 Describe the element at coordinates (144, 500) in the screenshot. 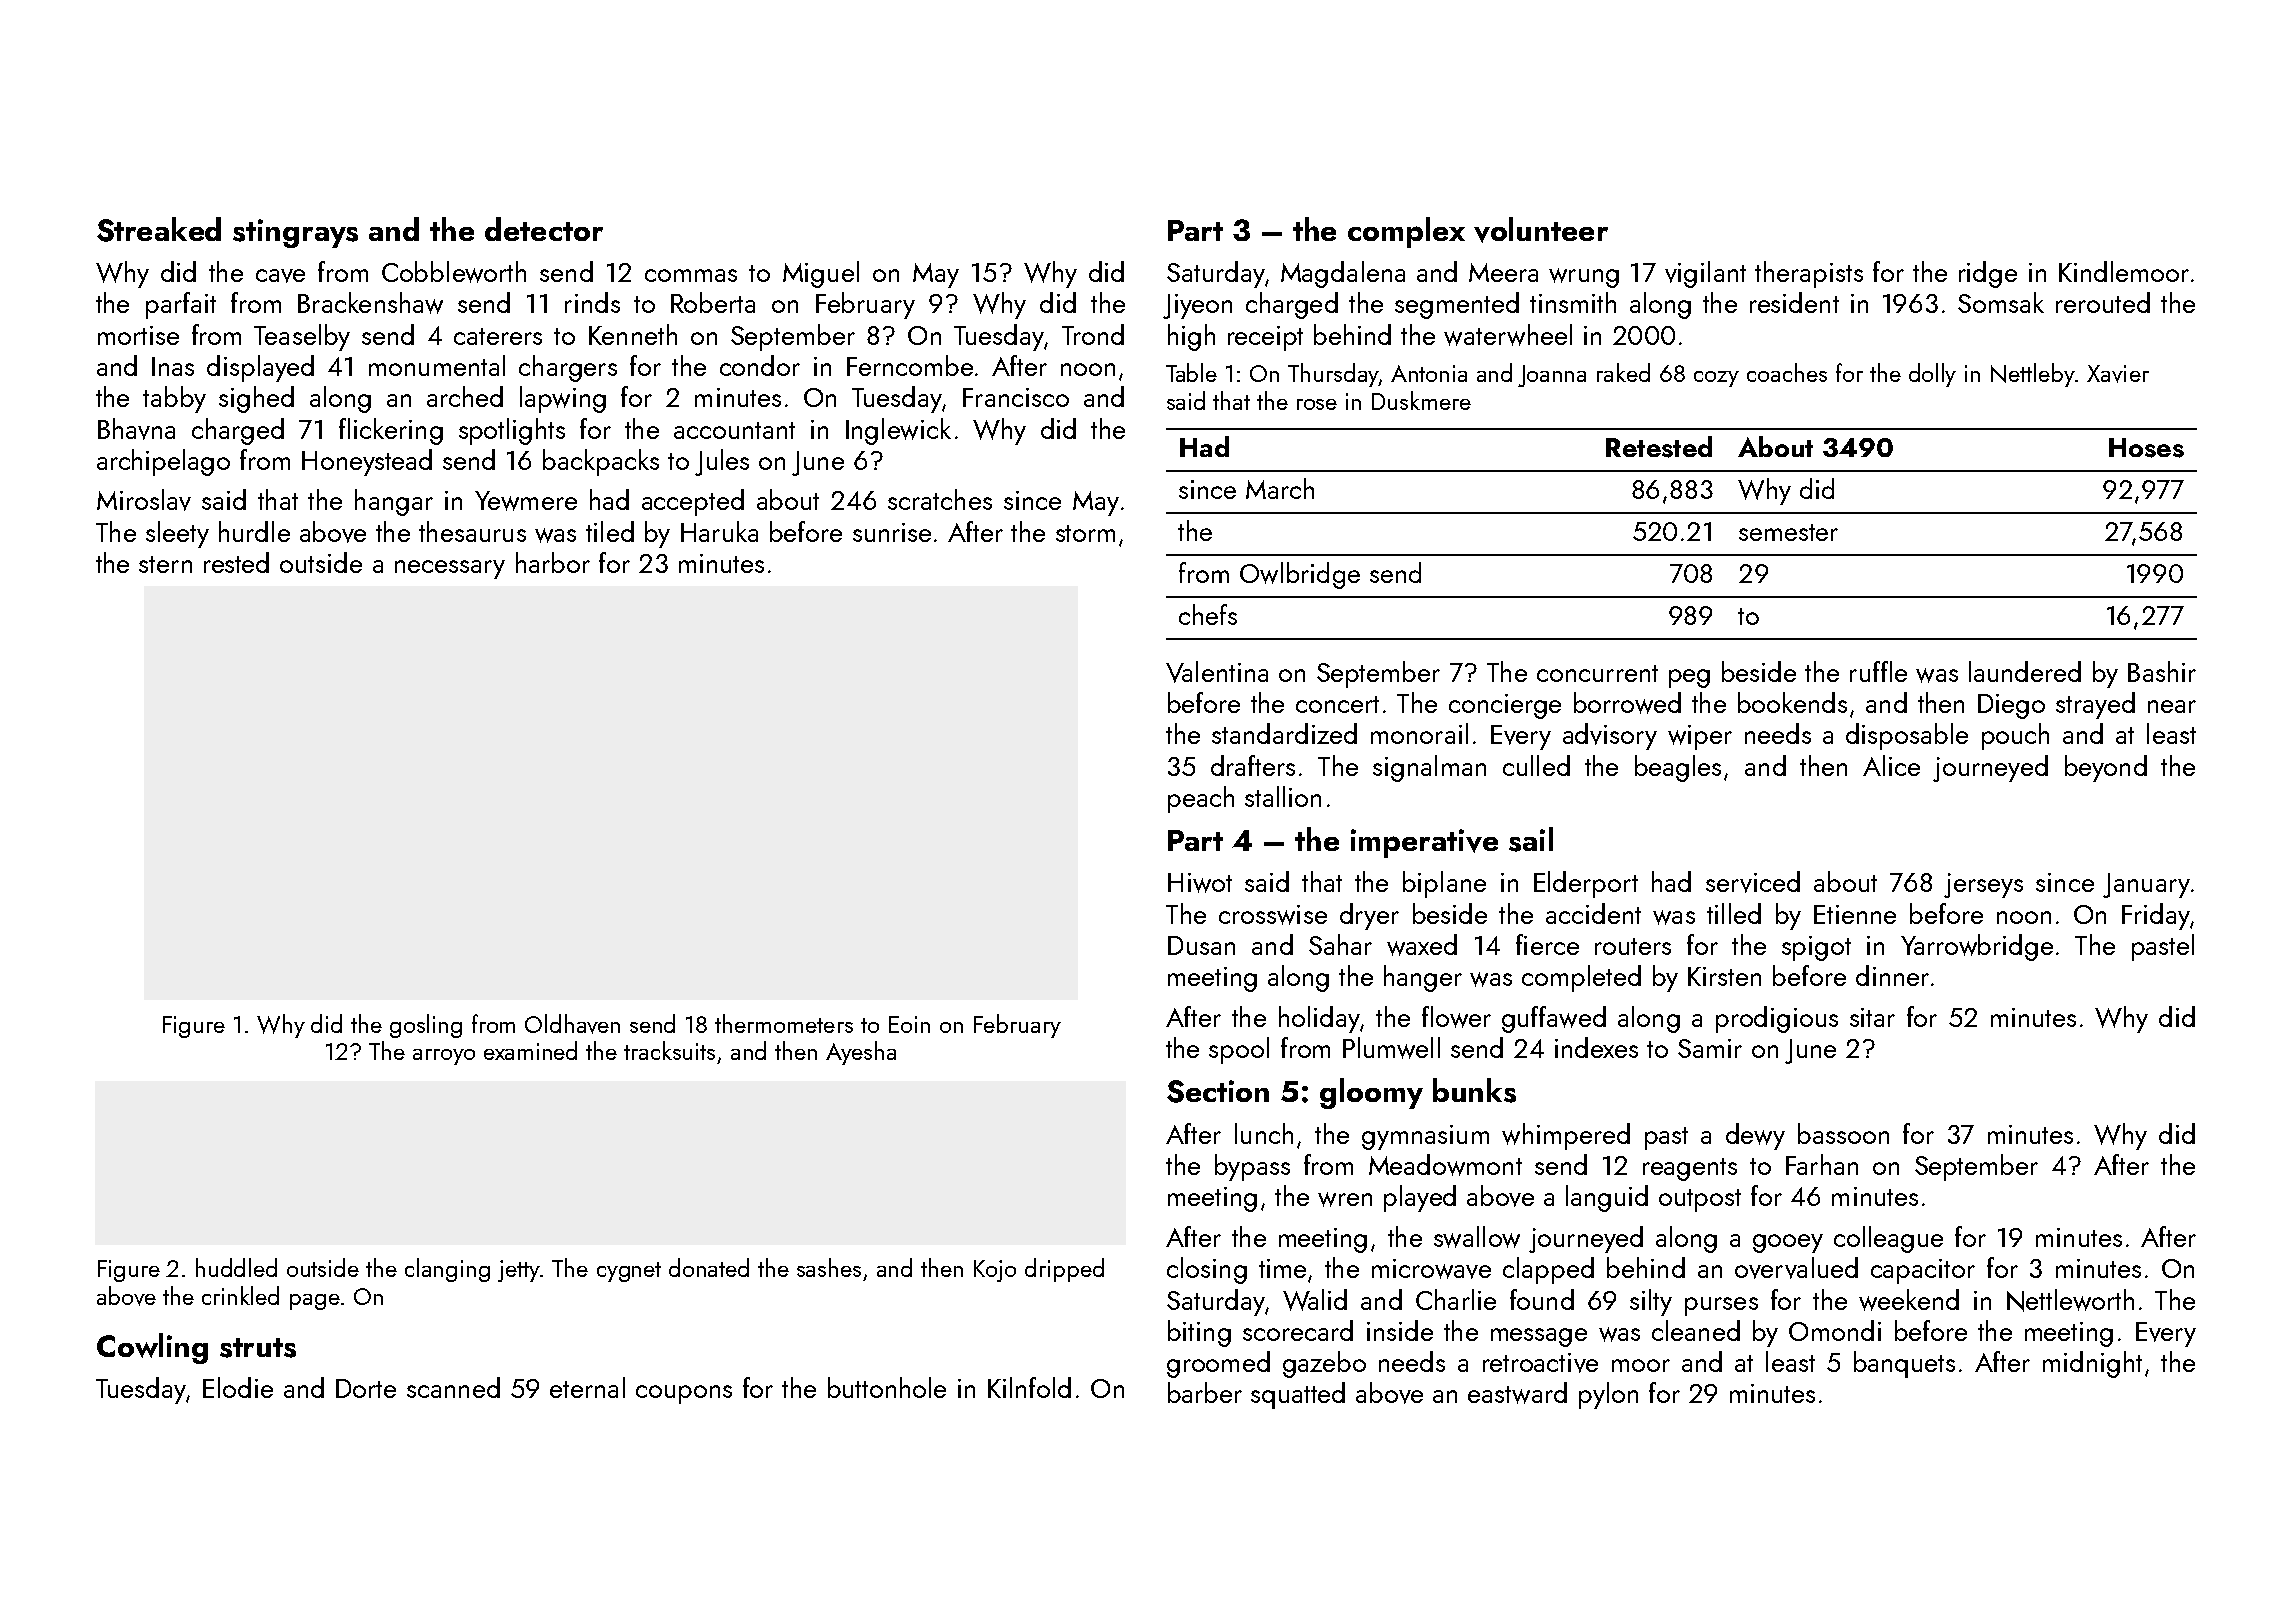

I see `Miroslav` at that location.
